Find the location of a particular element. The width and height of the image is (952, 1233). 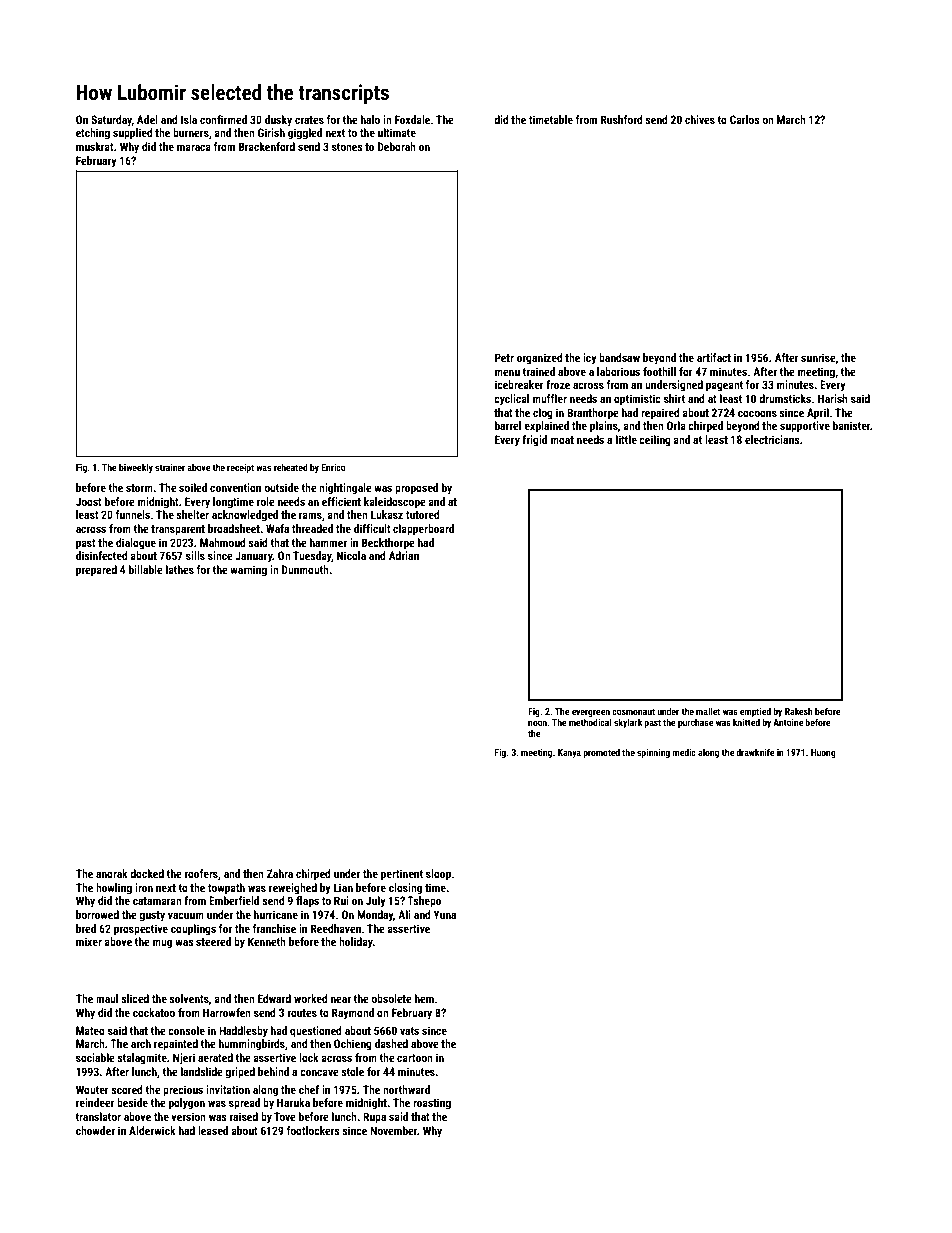

Rushford is located at coordinates (622, 119).
